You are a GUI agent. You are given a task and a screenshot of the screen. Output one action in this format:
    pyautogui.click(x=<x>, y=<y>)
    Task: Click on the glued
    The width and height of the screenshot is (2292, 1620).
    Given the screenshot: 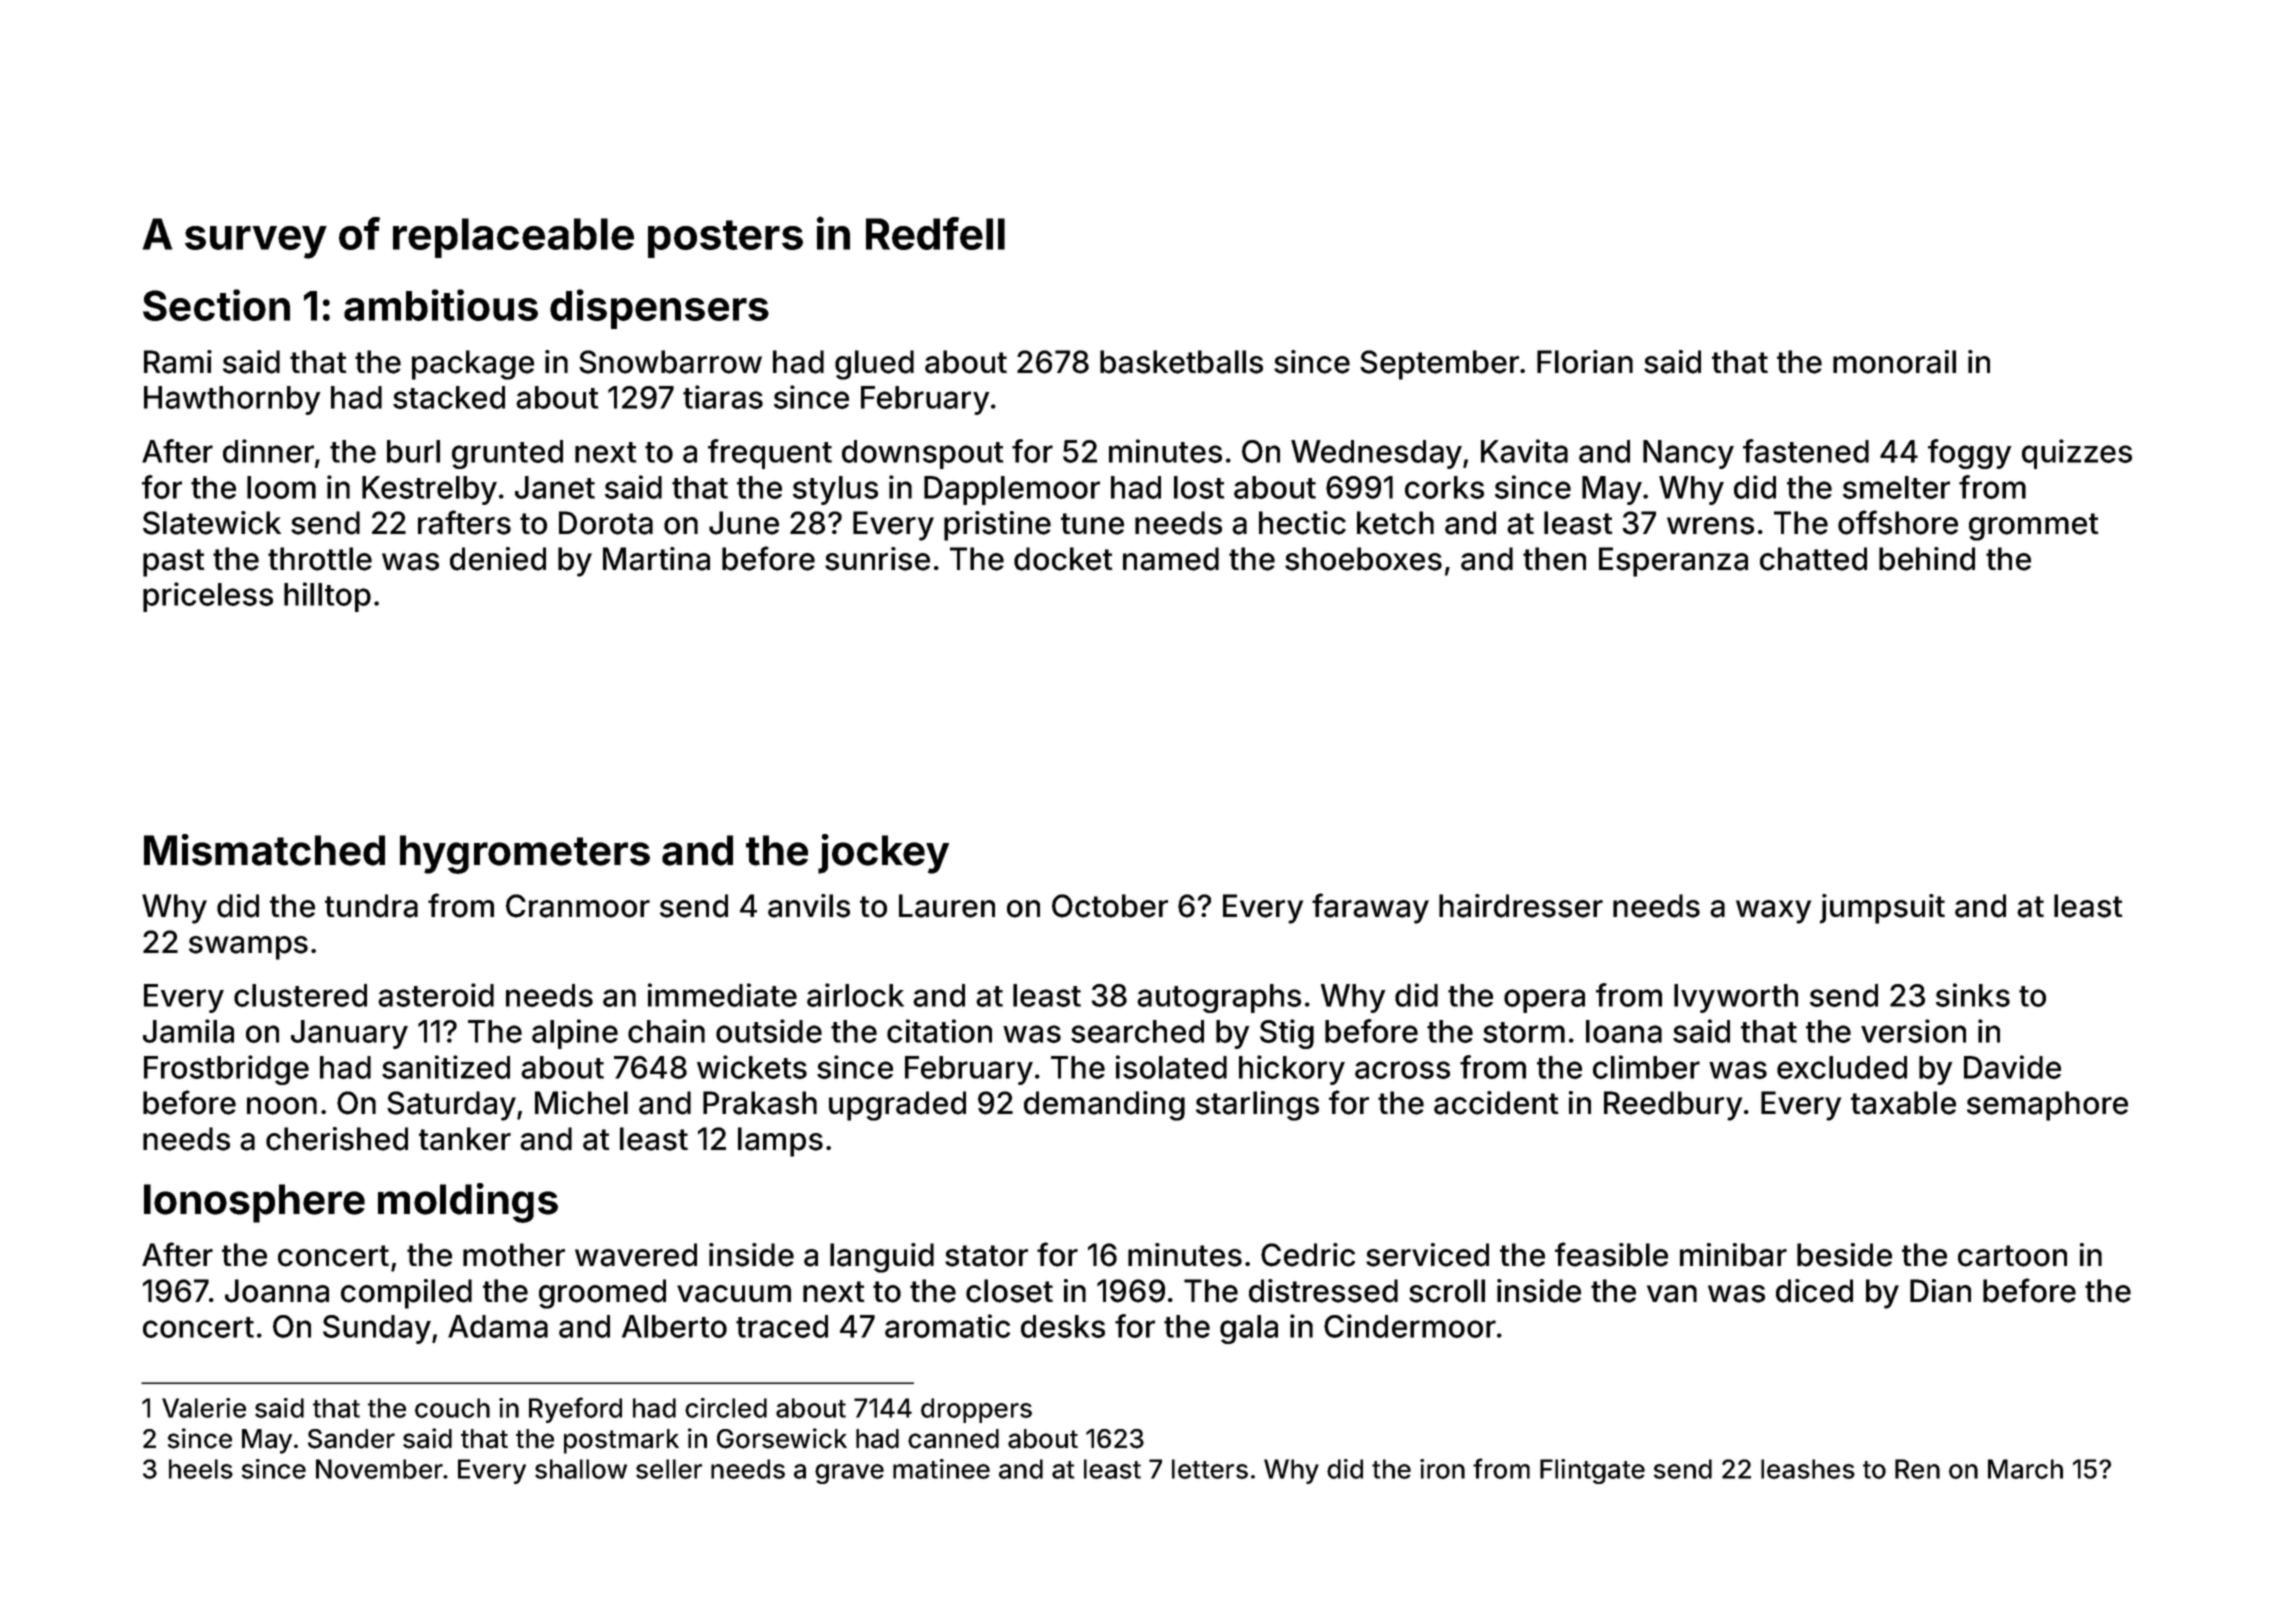 What is the action you would take?
    pyautogui.click(x=874, y=365)
